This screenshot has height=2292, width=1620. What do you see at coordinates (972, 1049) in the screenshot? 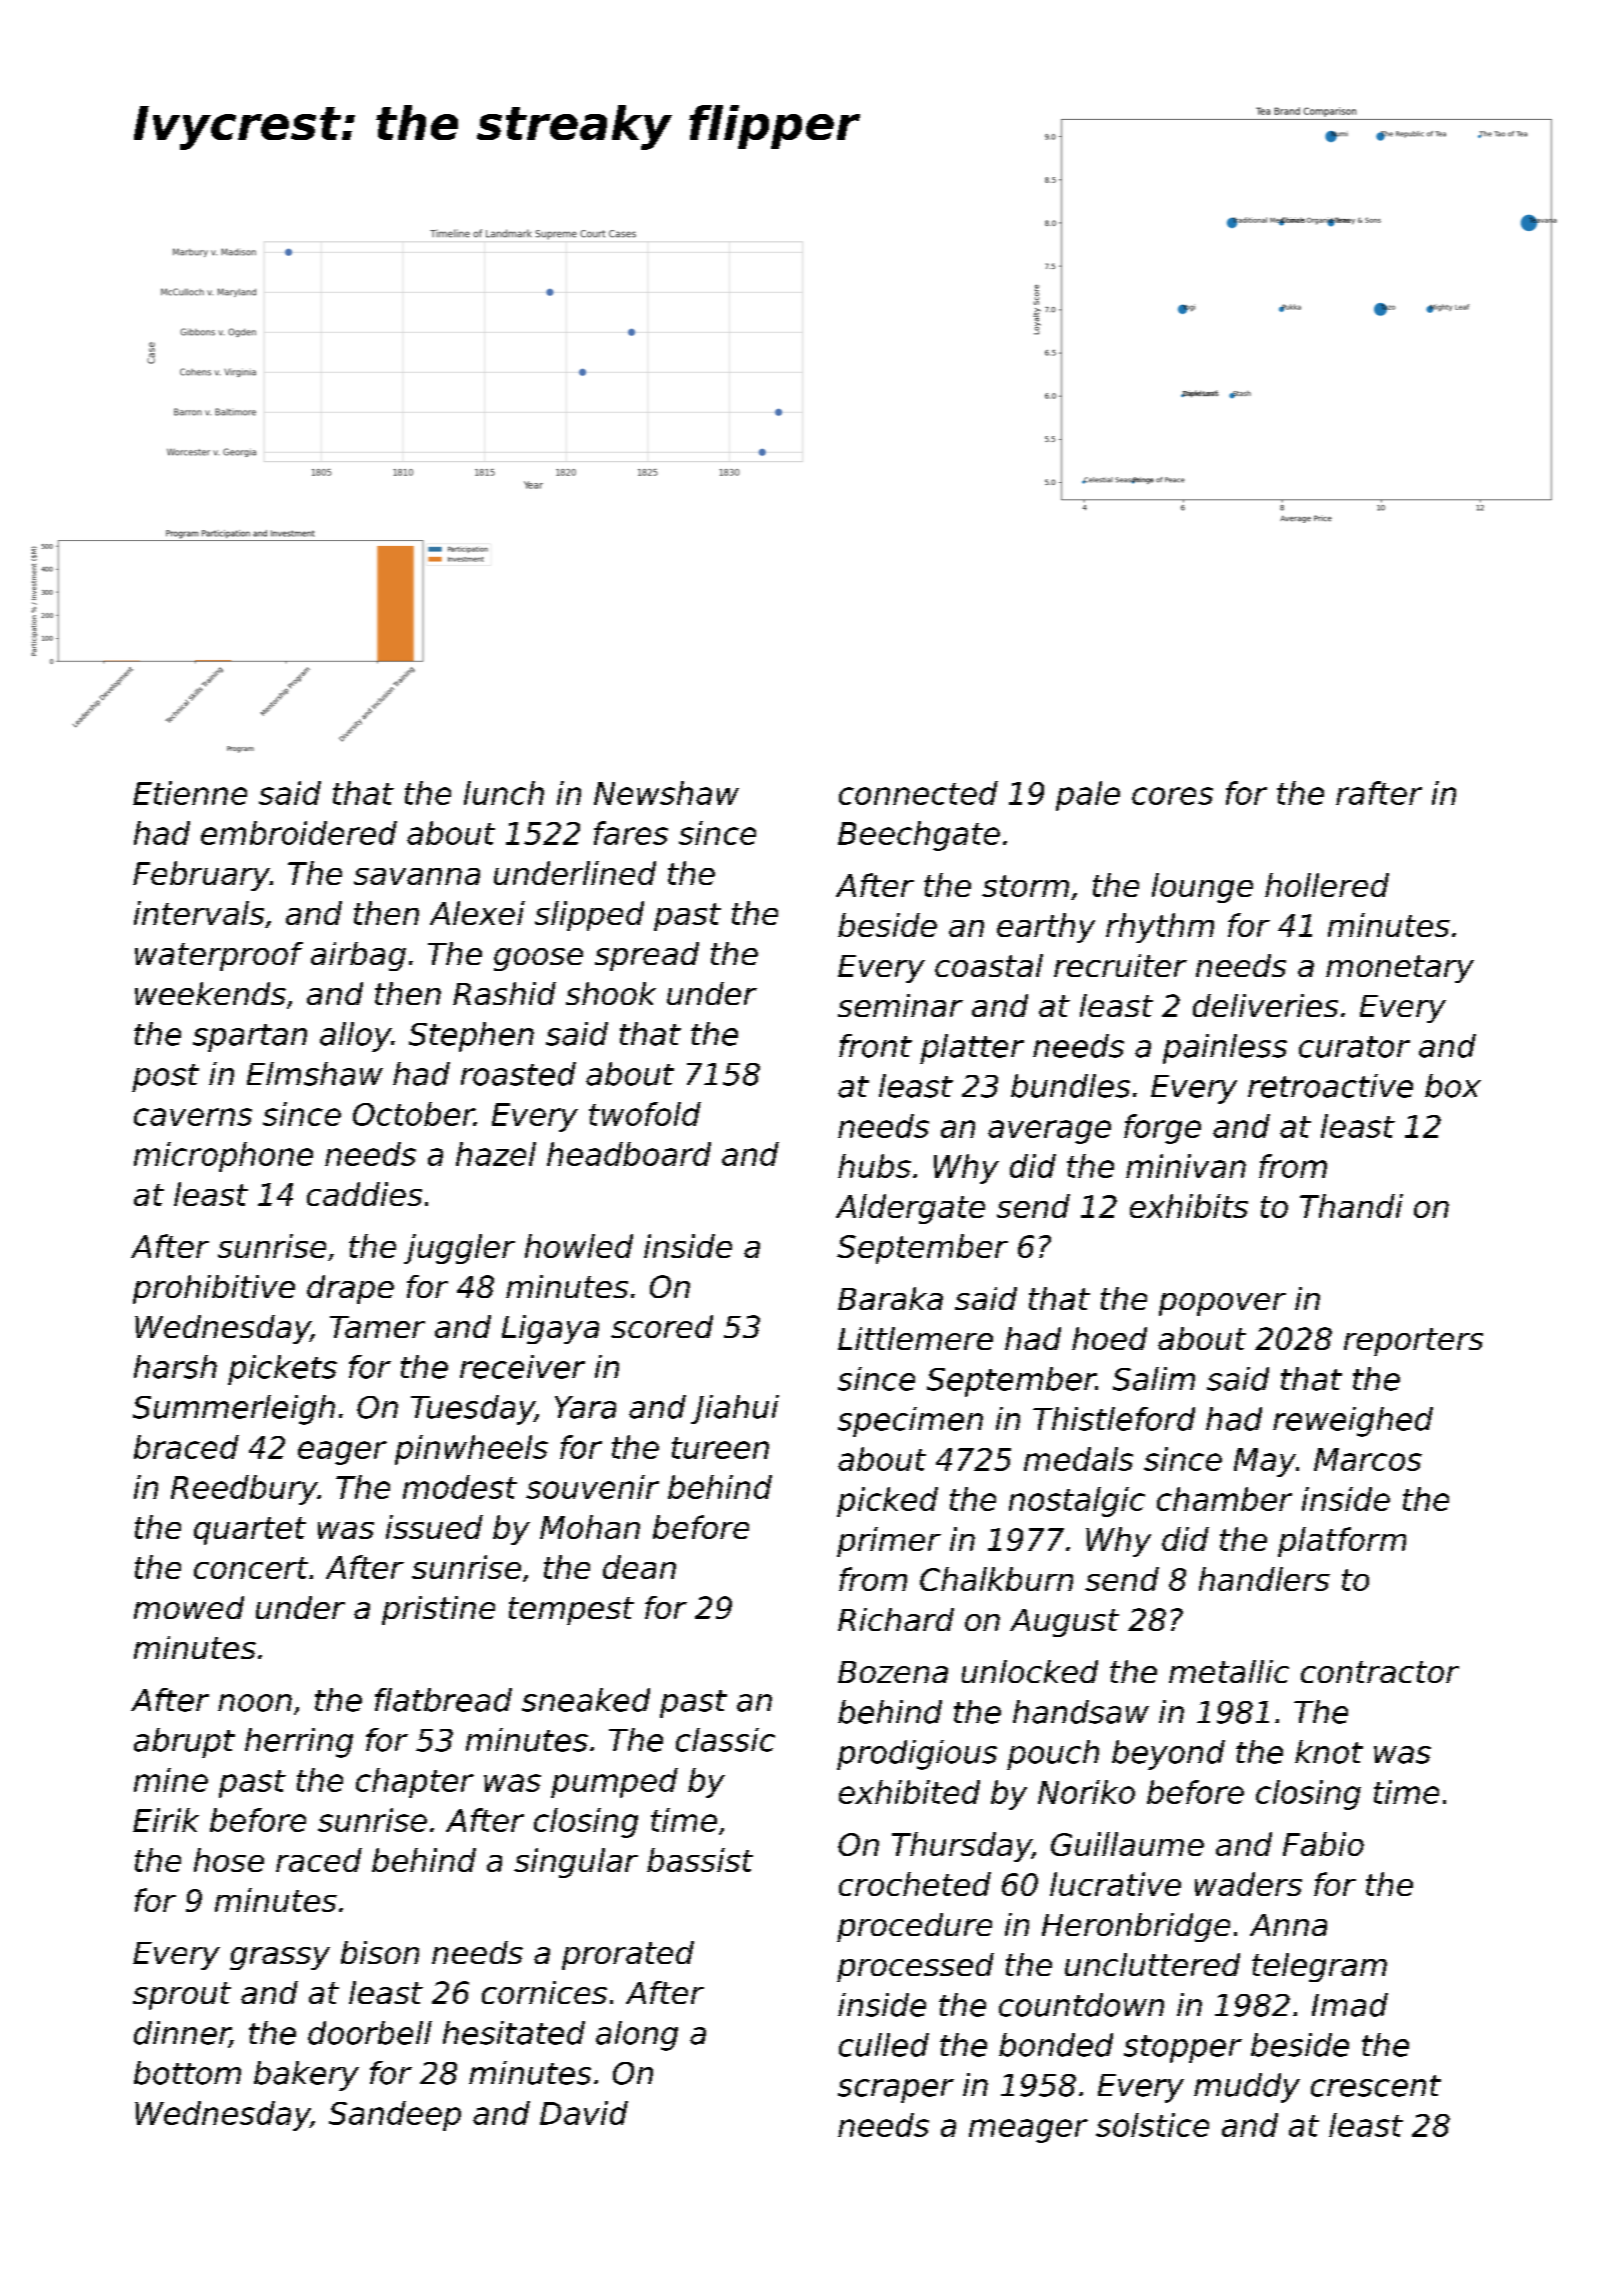
I see `platter` at bounding box center [972, 1049].
